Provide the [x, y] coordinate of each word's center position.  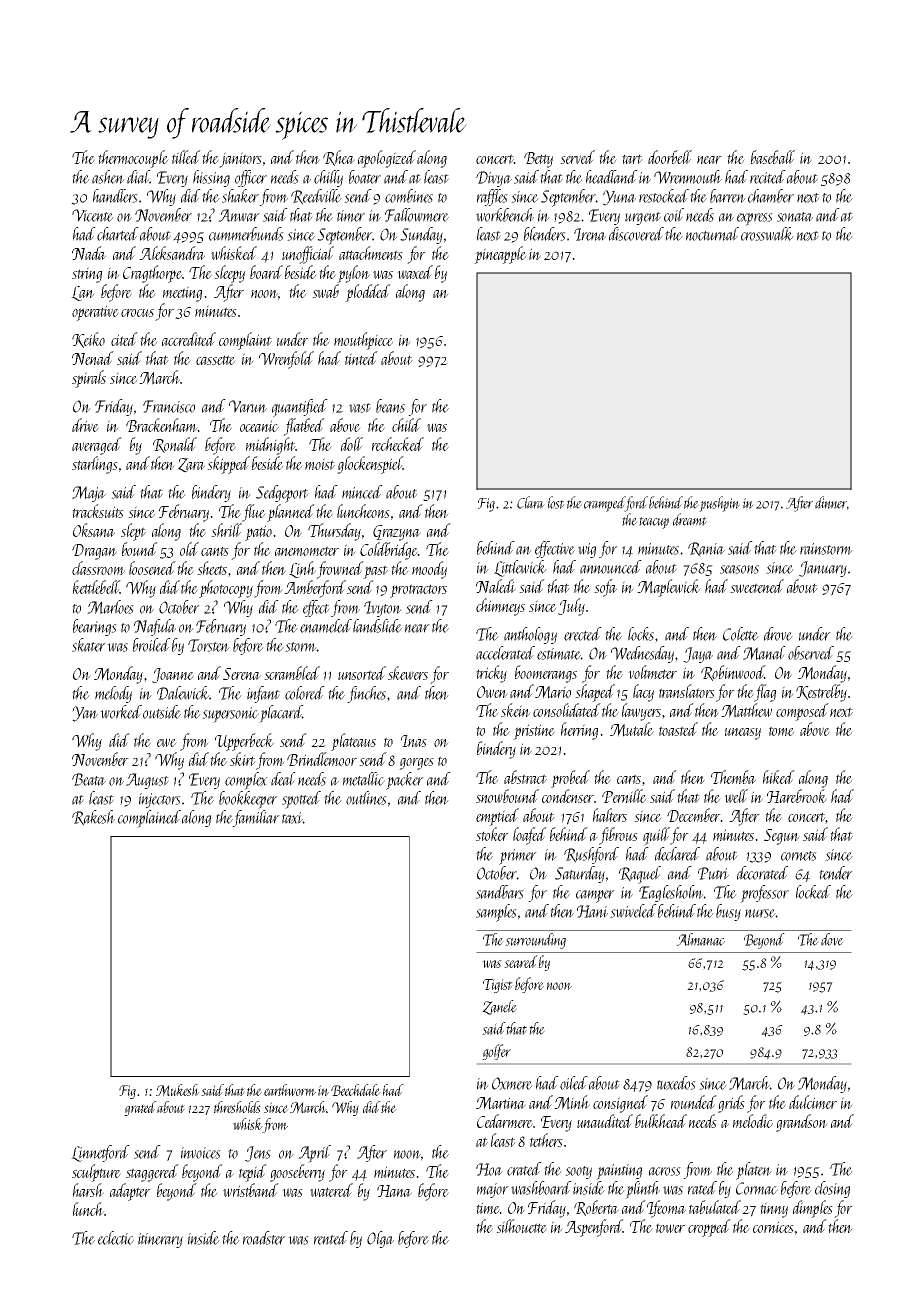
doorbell [670, 157]
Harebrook [797, 796]
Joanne [173, 675]
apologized [387, 159]
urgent [643, 218]
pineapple [500, 255]
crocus [137, 313]
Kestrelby [821, 693]
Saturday [580, 874]
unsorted [362, 673]
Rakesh [93, 818]
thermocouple [133, 159]
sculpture [96, 1173]
